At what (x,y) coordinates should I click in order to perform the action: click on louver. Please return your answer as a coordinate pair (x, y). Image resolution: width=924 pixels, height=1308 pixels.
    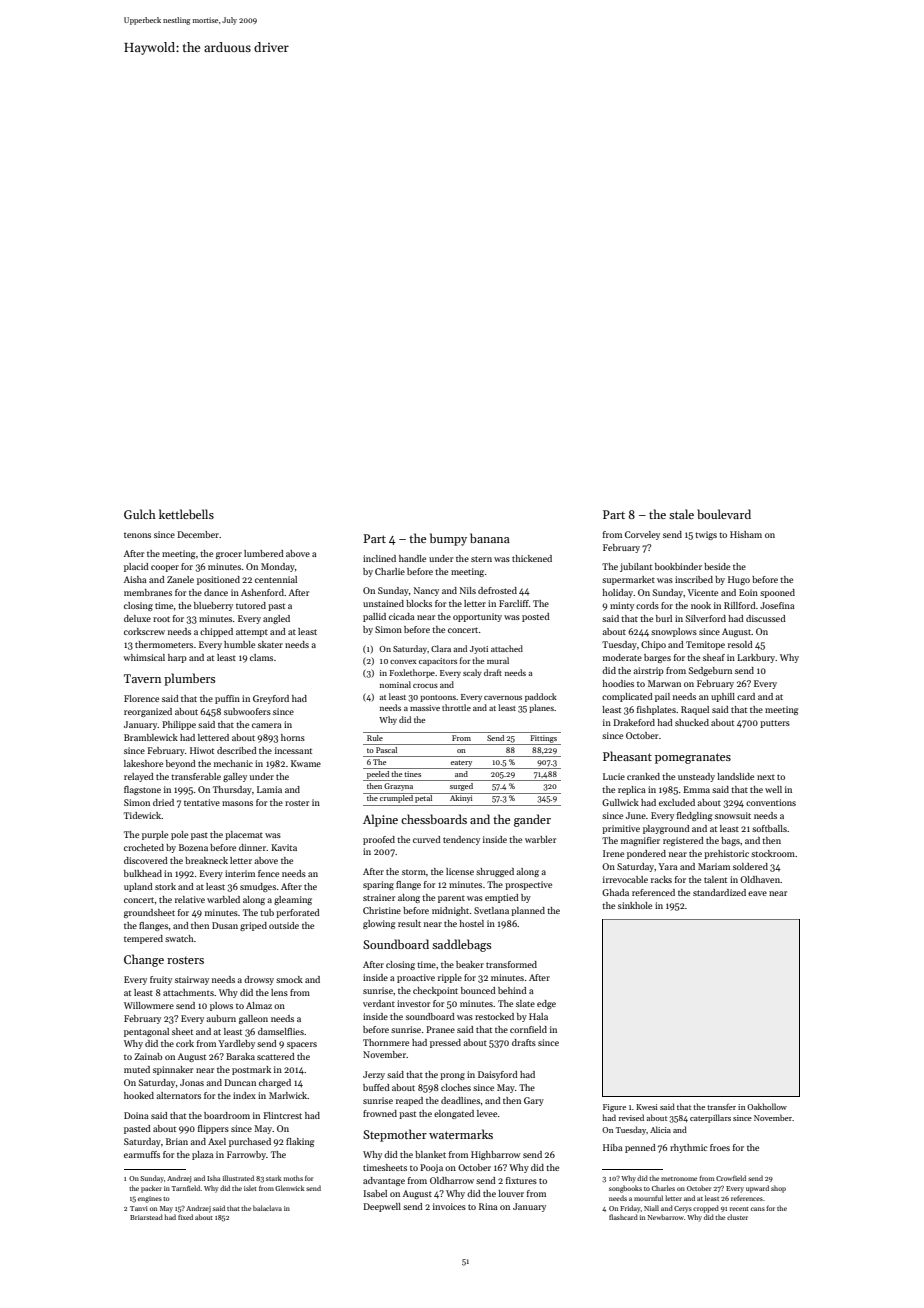
    Looking at the image, I should click on (511, 1193).
